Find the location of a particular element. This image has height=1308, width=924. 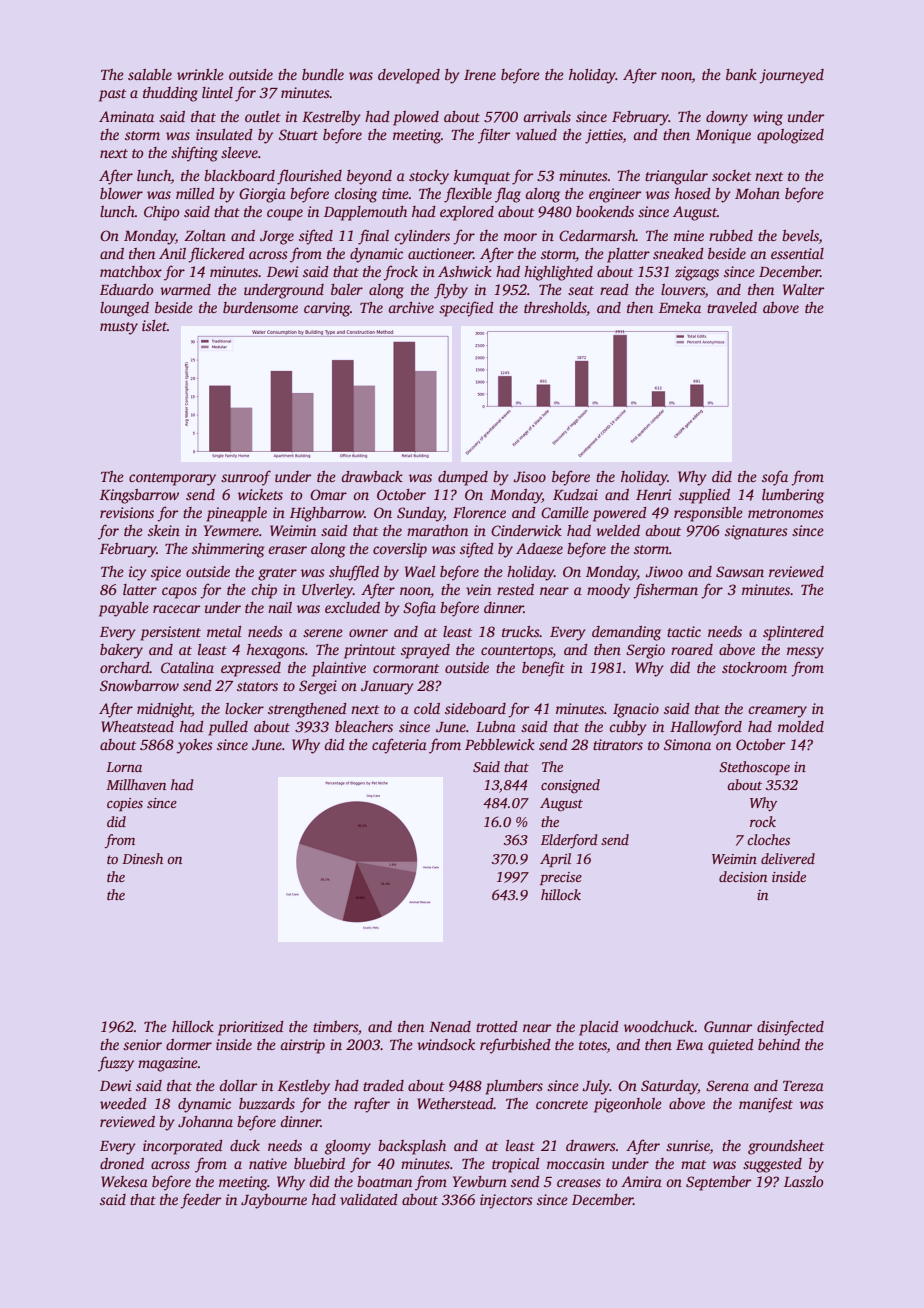

past is located at coordinates (112, 95).
